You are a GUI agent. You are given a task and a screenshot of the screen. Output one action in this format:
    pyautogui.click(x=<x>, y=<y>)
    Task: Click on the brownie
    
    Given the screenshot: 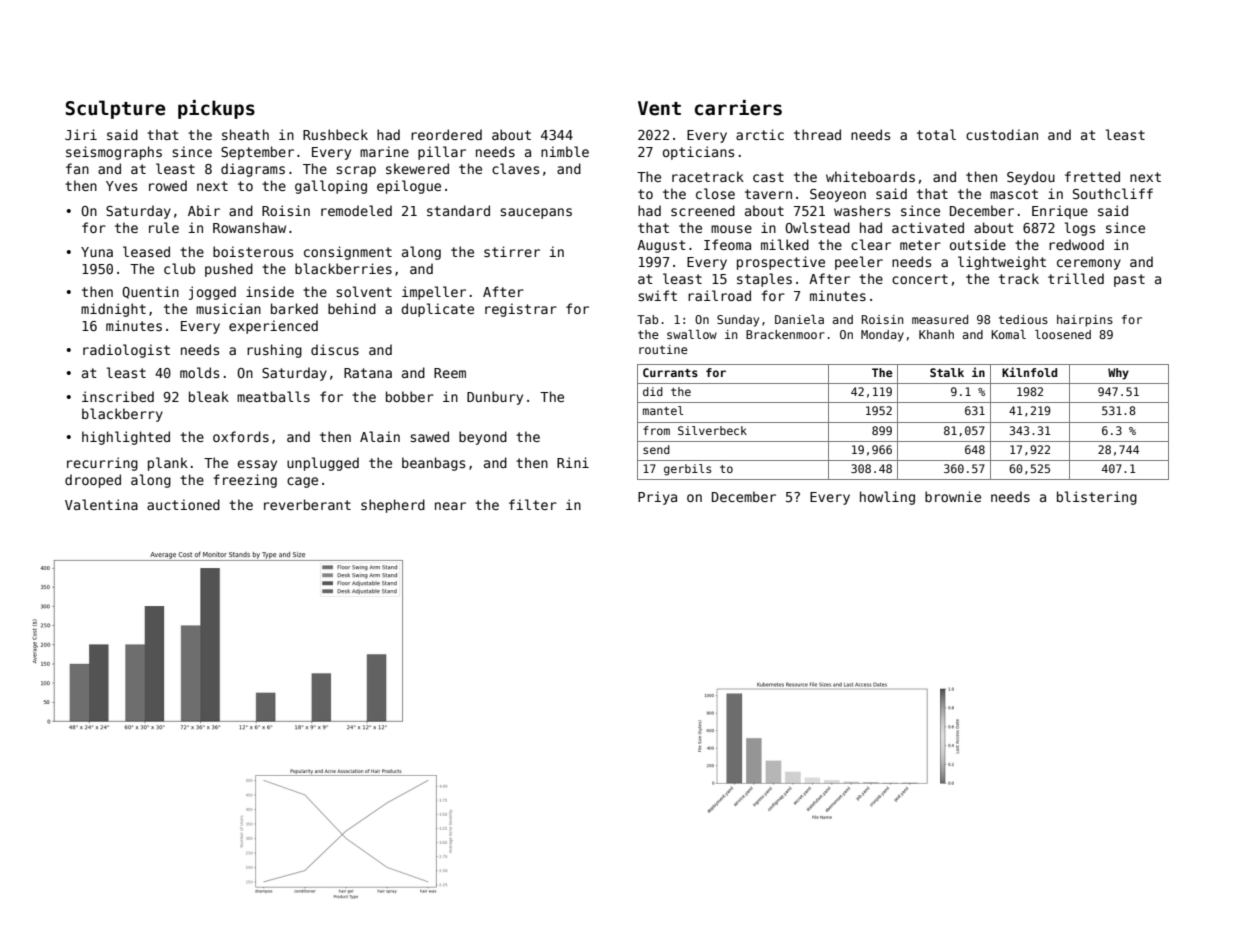 What is the action you would take?
    pyautogui.click(x=953, y=496)
